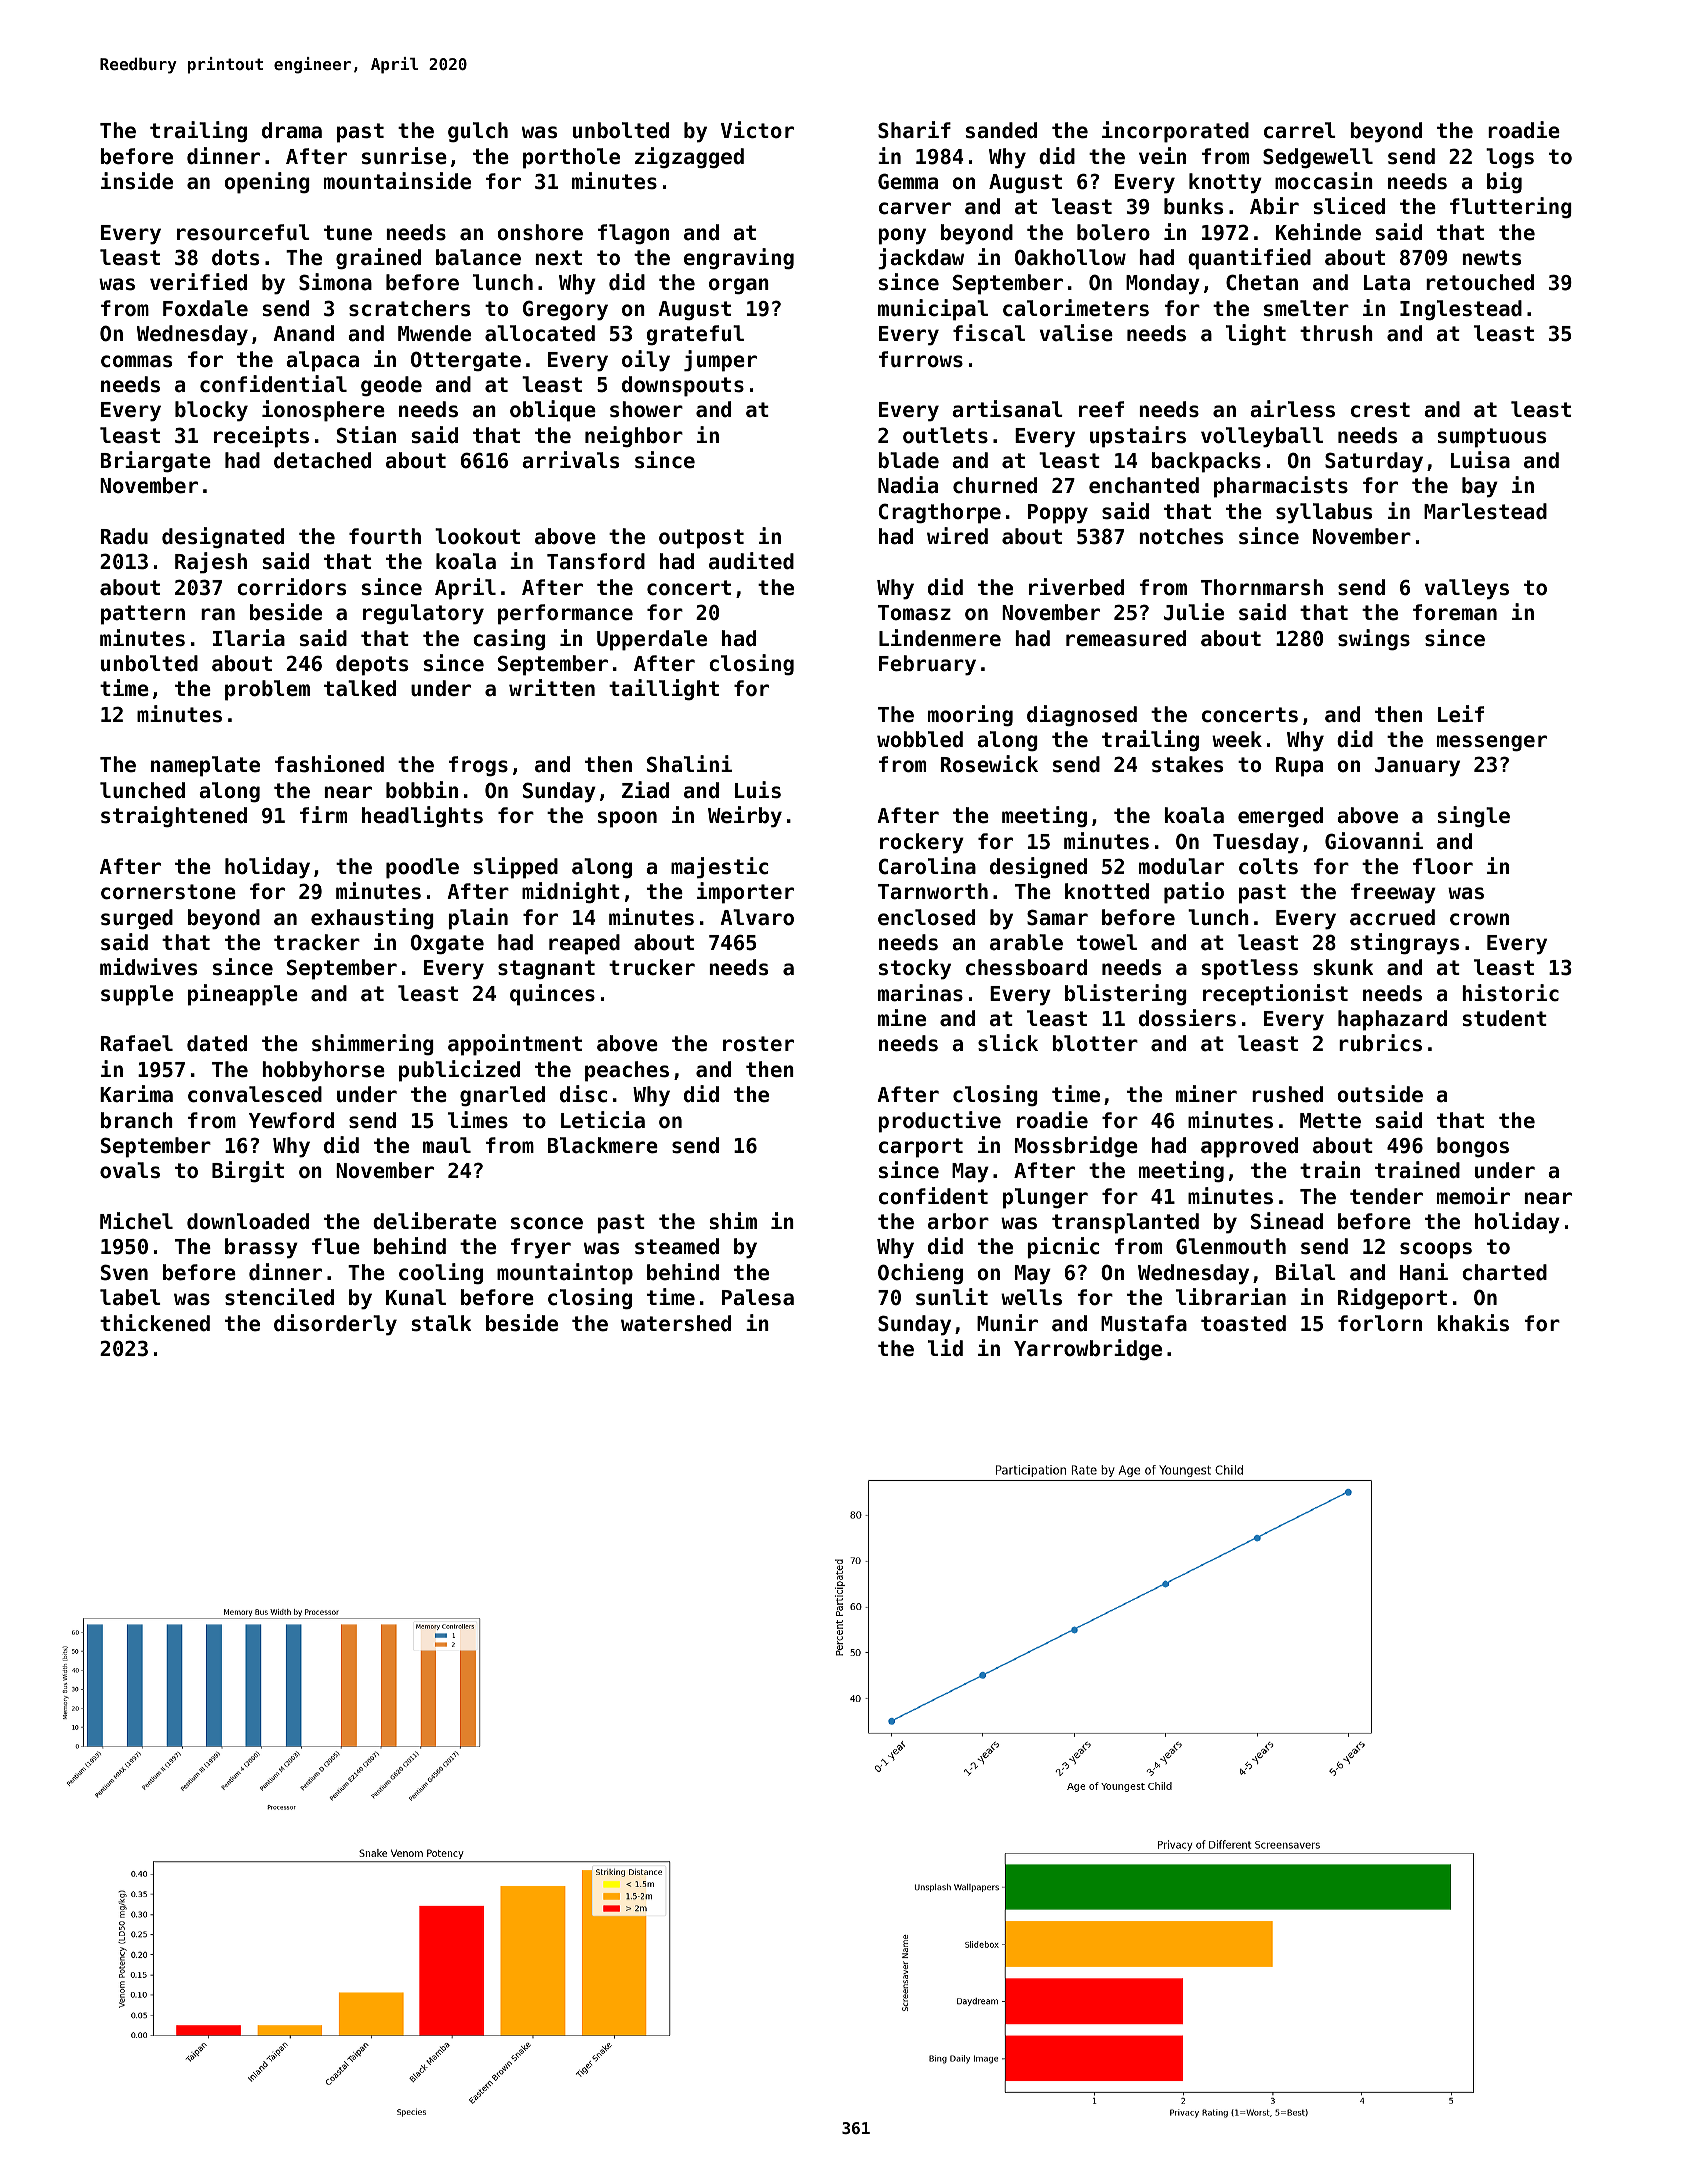 This document has height=2178, width=1683. I want to click on big, so click(1504, 183).
